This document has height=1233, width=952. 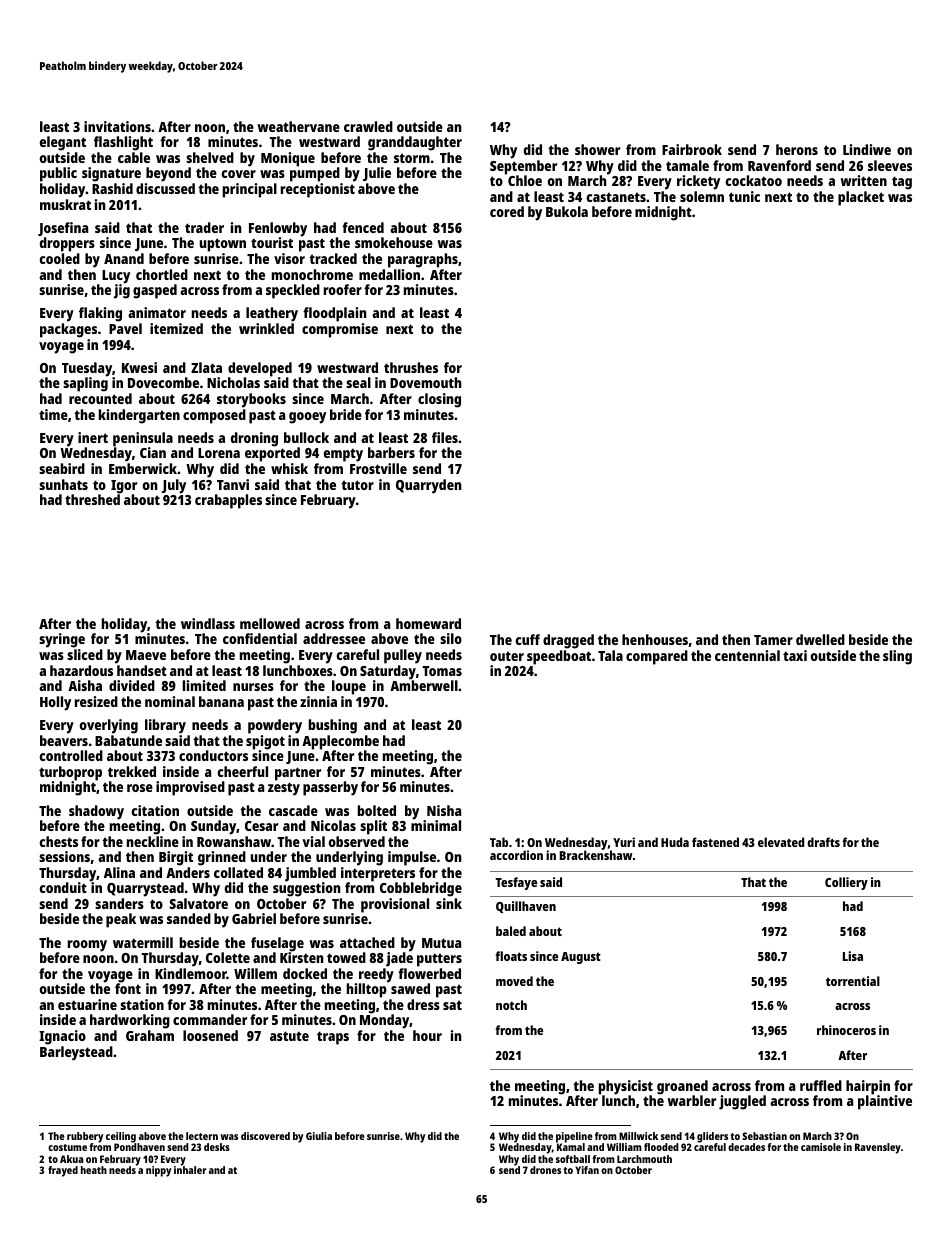 I want to click on thrushes, so click(x=411, y=367).
